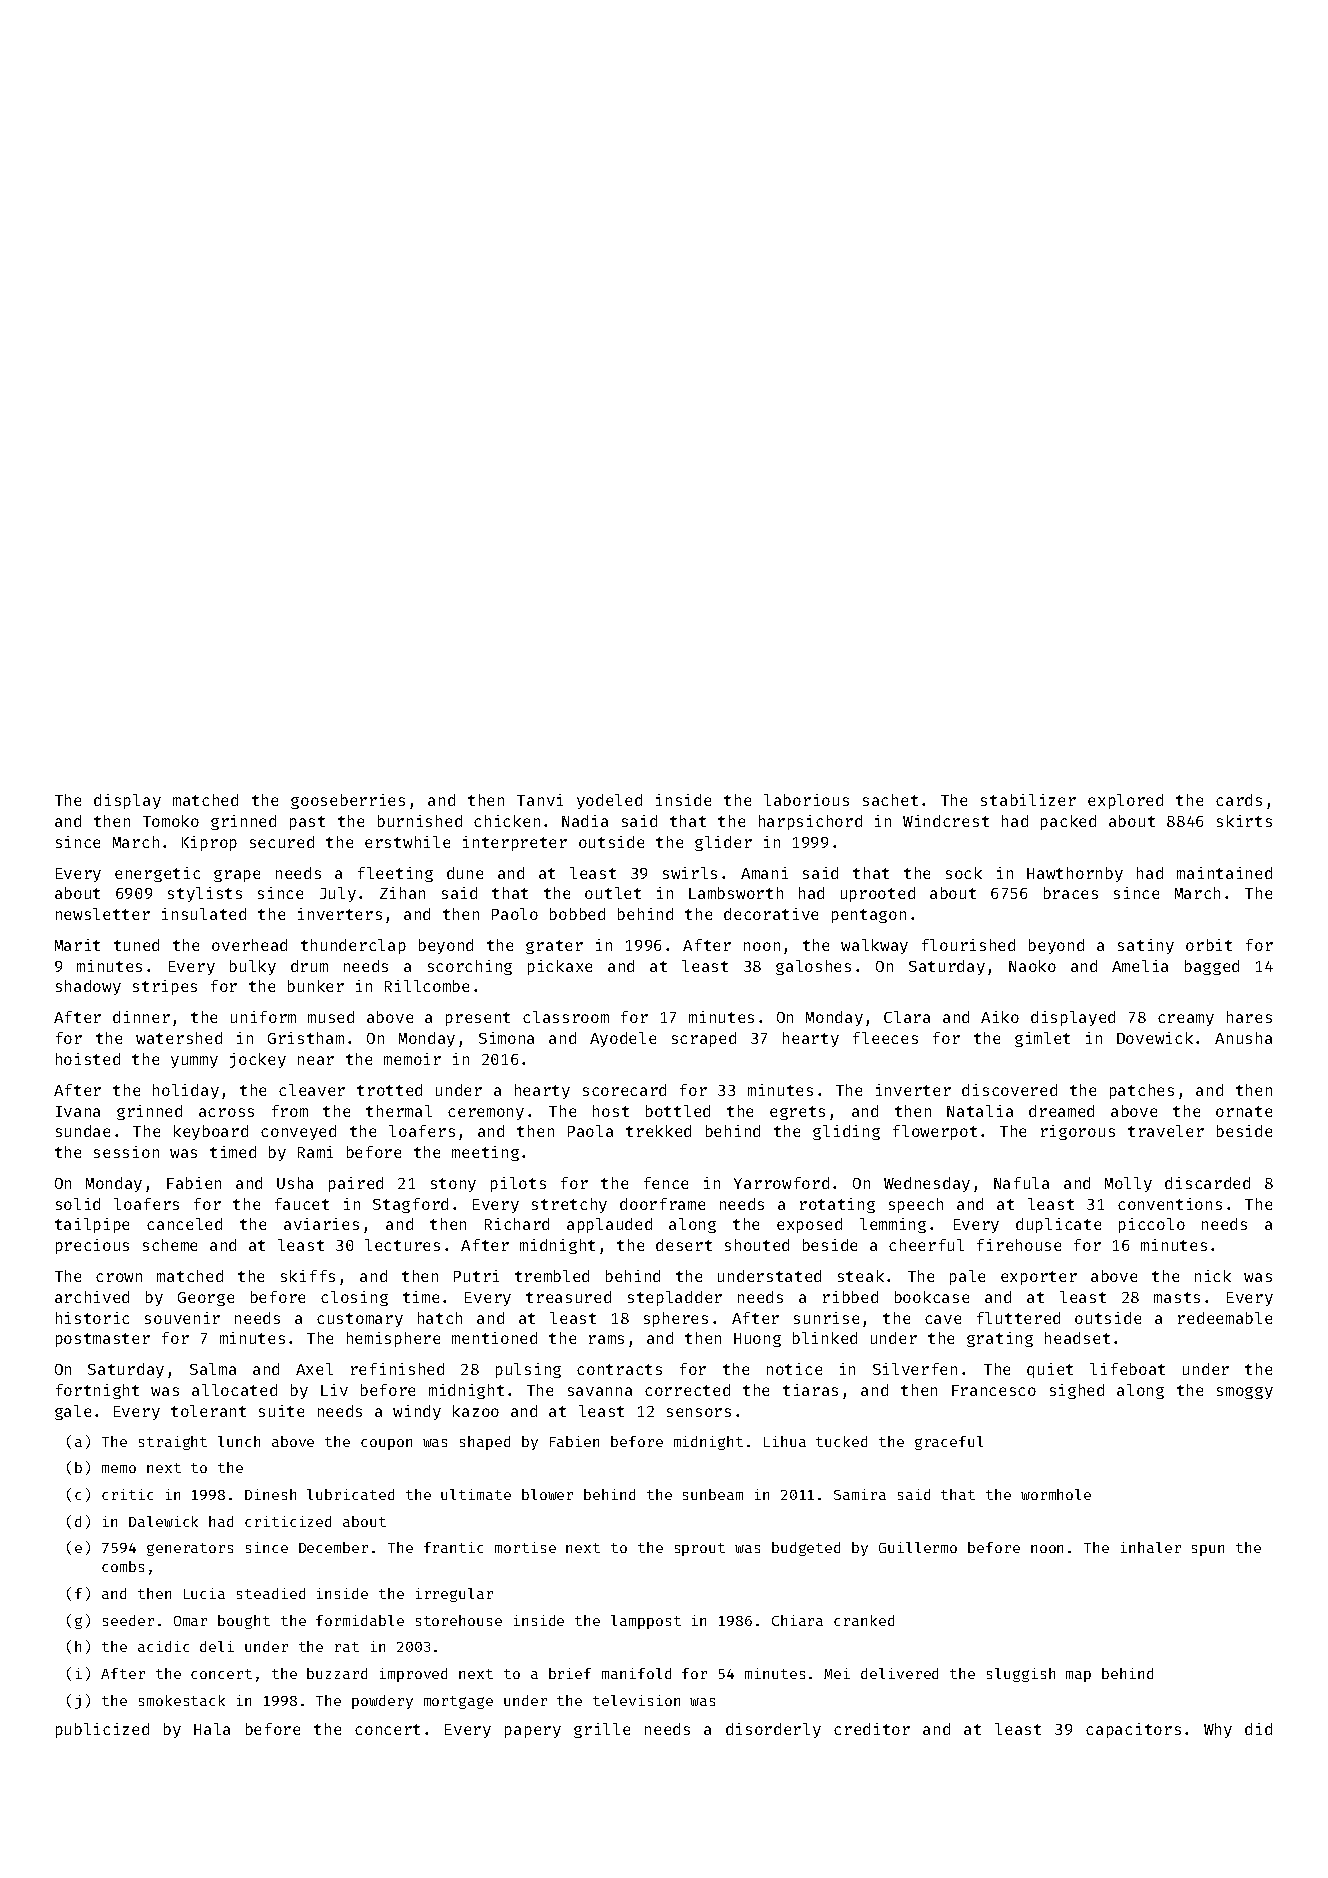 This page has height=1878, width=1328. Describe the element at coordinates (1021, 1183) in the page. I see `Nafula` at that location.
